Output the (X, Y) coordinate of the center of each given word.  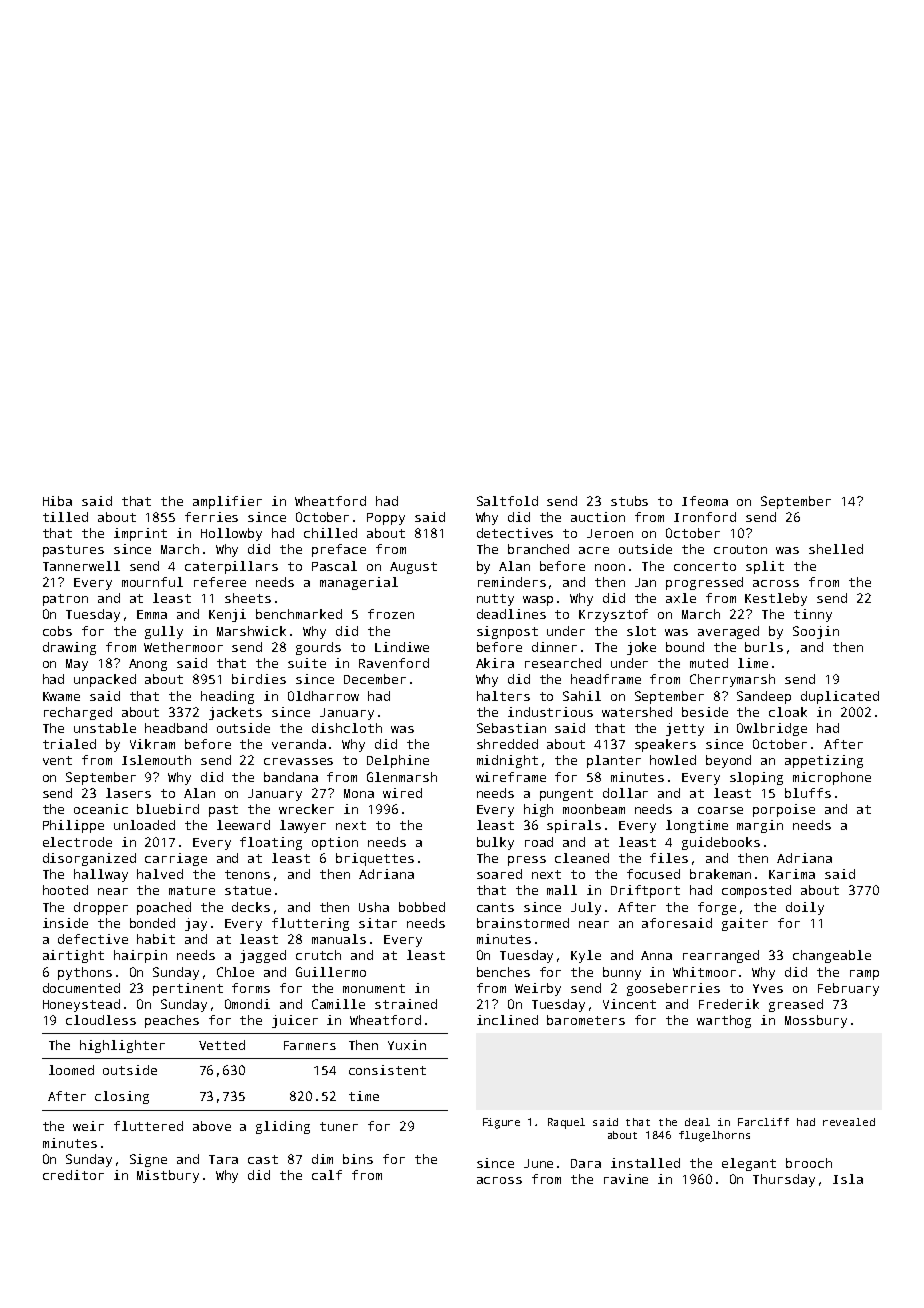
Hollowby (231, 534)
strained (406, 1004)
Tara (223, 1159)
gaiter (745, 924)
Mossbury (816, 1021)
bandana (291, 777)
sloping (756, 778)
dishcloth (347, 728)
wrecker (306, 809)
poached (164, 908)
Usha (374, 907)
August (413, 568)
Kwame (61, 696)
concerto (705, 566)
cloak (788, 712)
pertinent (188, 989)
